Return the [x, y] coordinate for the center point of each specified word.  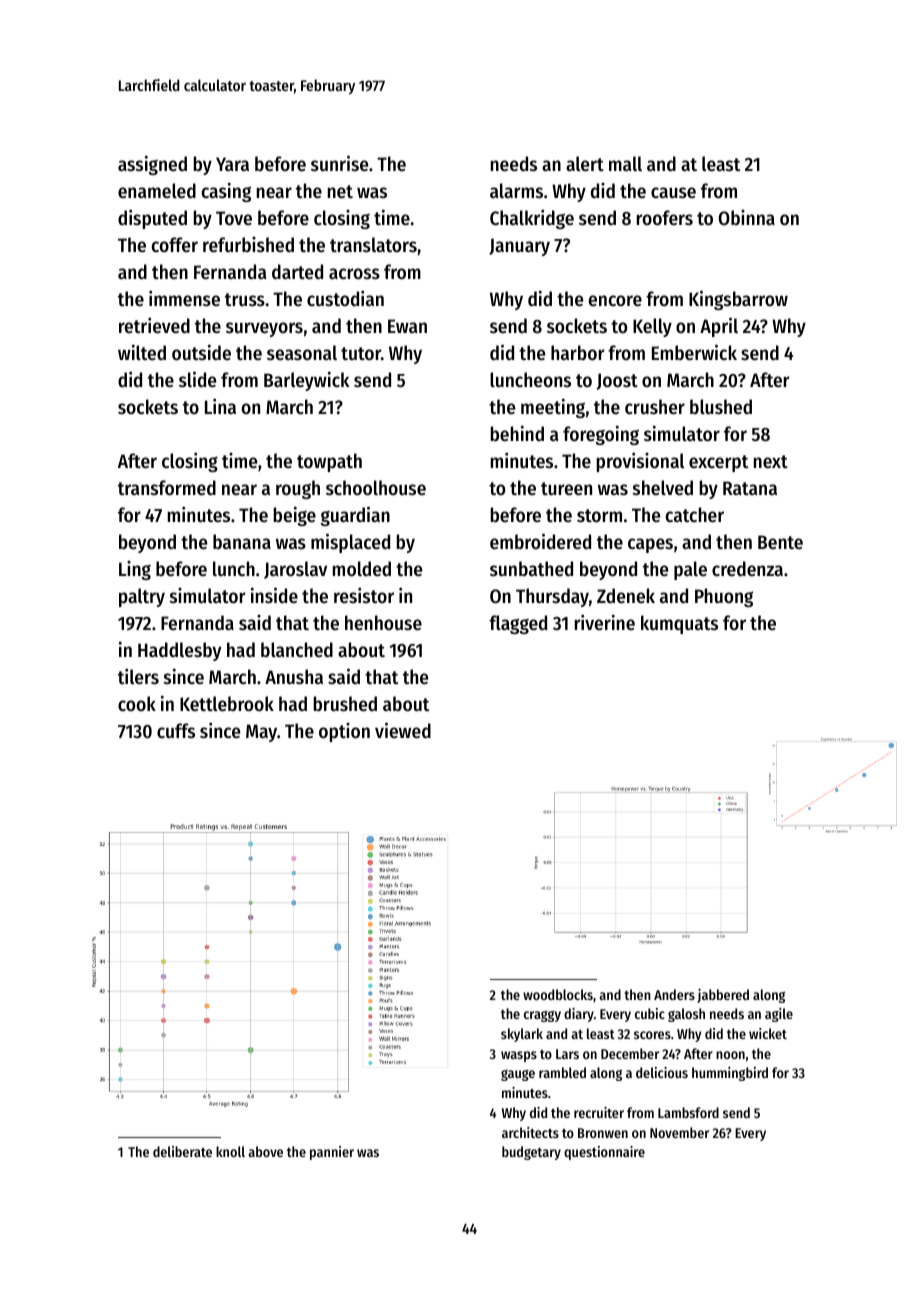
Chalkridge [532, 219]
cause [673, 193]
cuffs [176, 730]
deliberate [182, 1151]
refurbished [248, 245]
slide [197, 379]
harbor [577, 353]
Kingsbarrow [738, 300]
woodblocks [558, 994]
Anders [674, 994]
